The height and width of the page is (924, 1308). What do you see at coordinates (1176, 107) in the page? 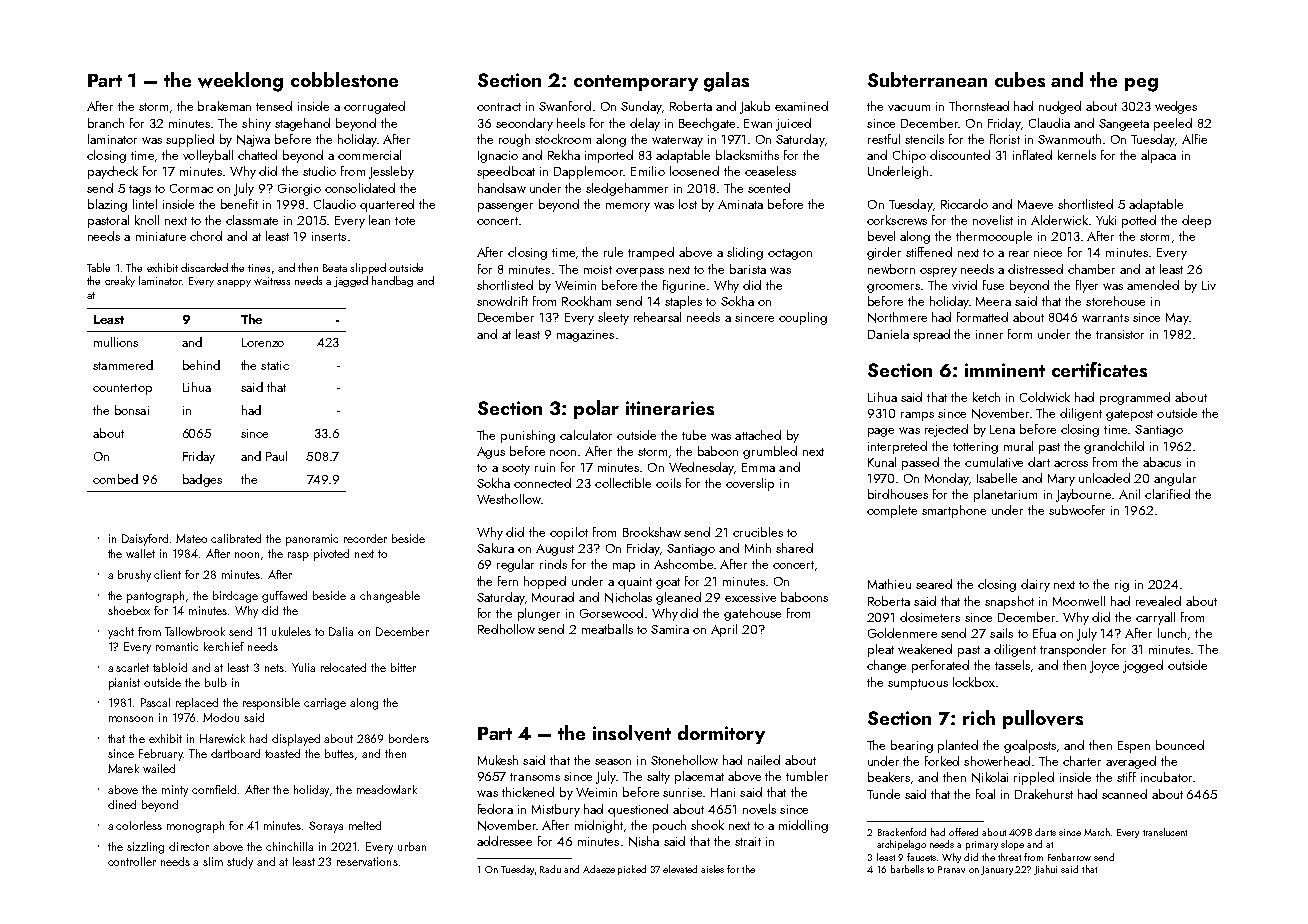
I see `wedges` at bounding box center [1176, 107].
